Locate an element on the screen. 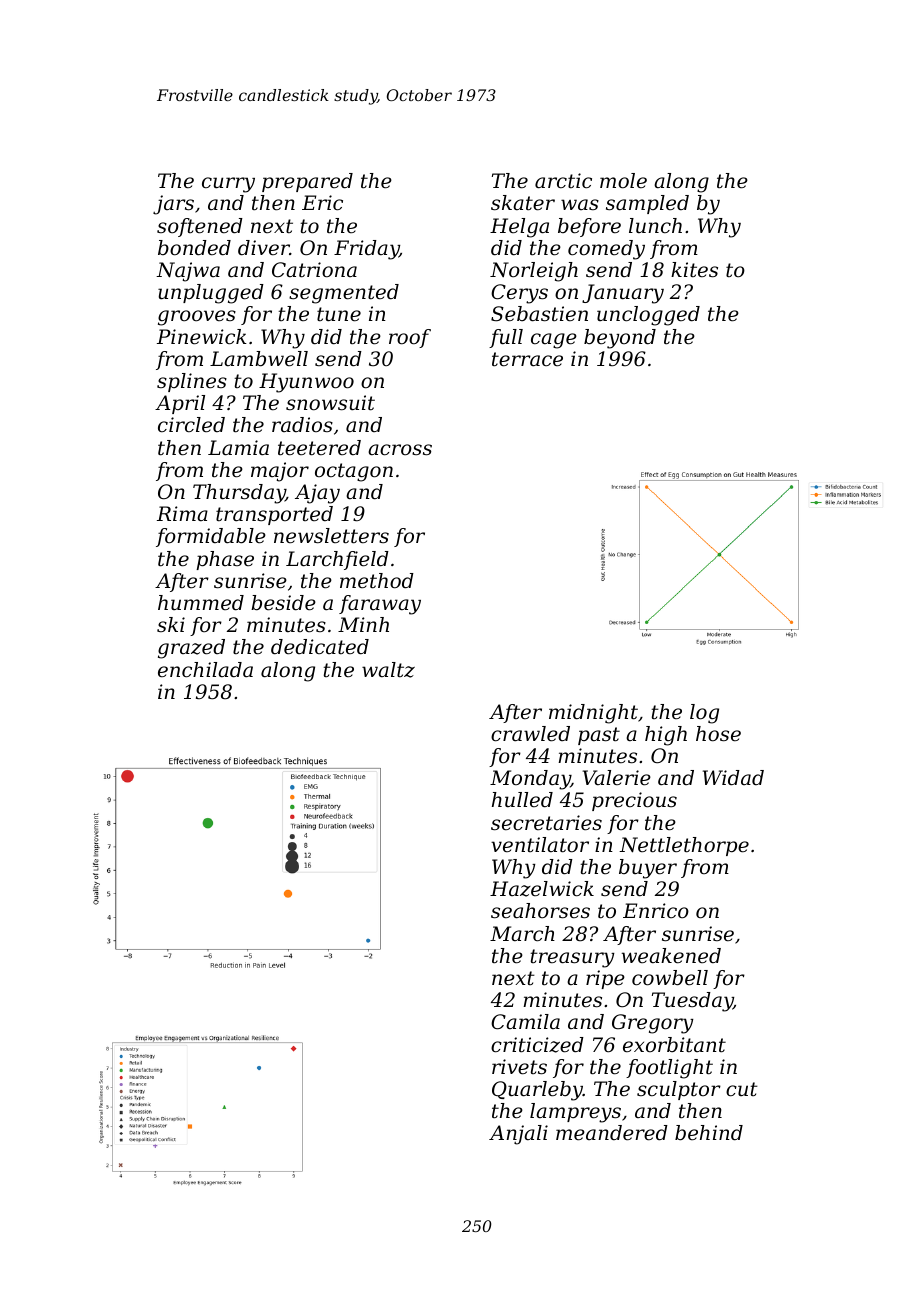  mole is located at coordinates (623, 181).
